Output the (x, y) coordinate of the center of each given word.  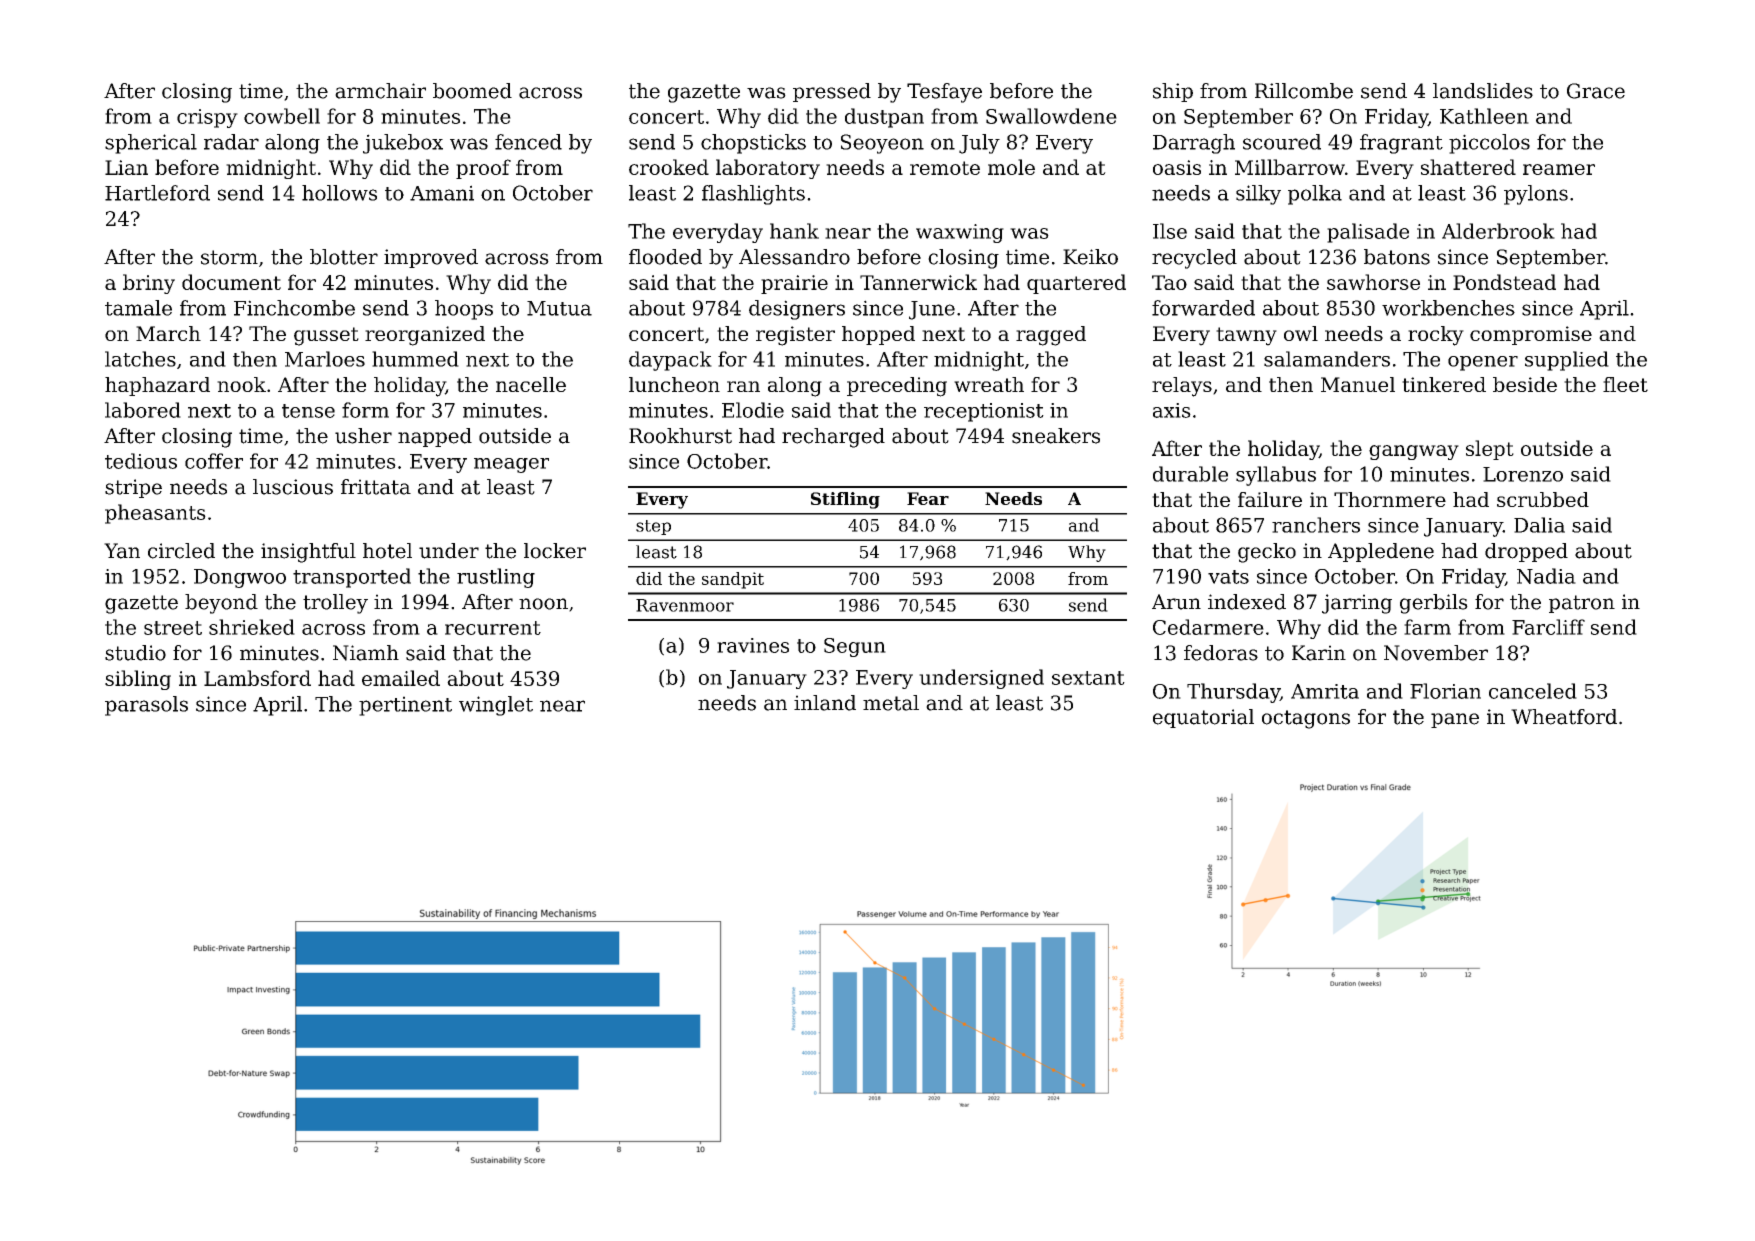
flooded (665, 257)
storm (229, 257)
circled (181, 551)
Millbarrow (1290, 167)
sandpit (733, 580)
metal (891, 703)
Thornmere (1390, 499)
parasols (146, 706)
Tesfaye (944, 93)
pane (1455, 720)
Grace (1596, 91)
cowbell (282, 116)
